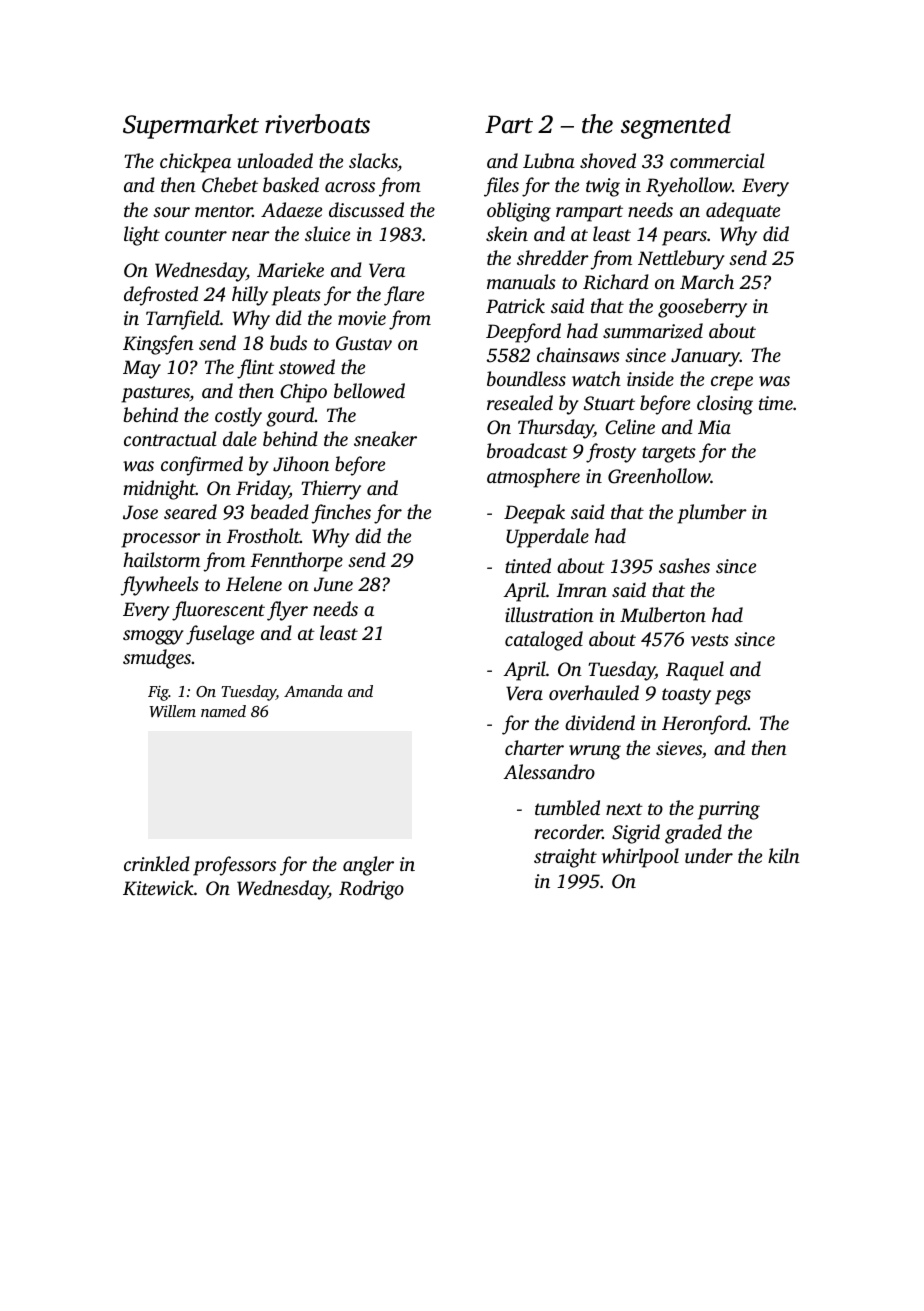 Image resolution: width=924 pixels, height=1311 pixels. What do you see at coordinates (255, 369) in the screenshot?
I see `flint` at bounding box center [255, 369].
